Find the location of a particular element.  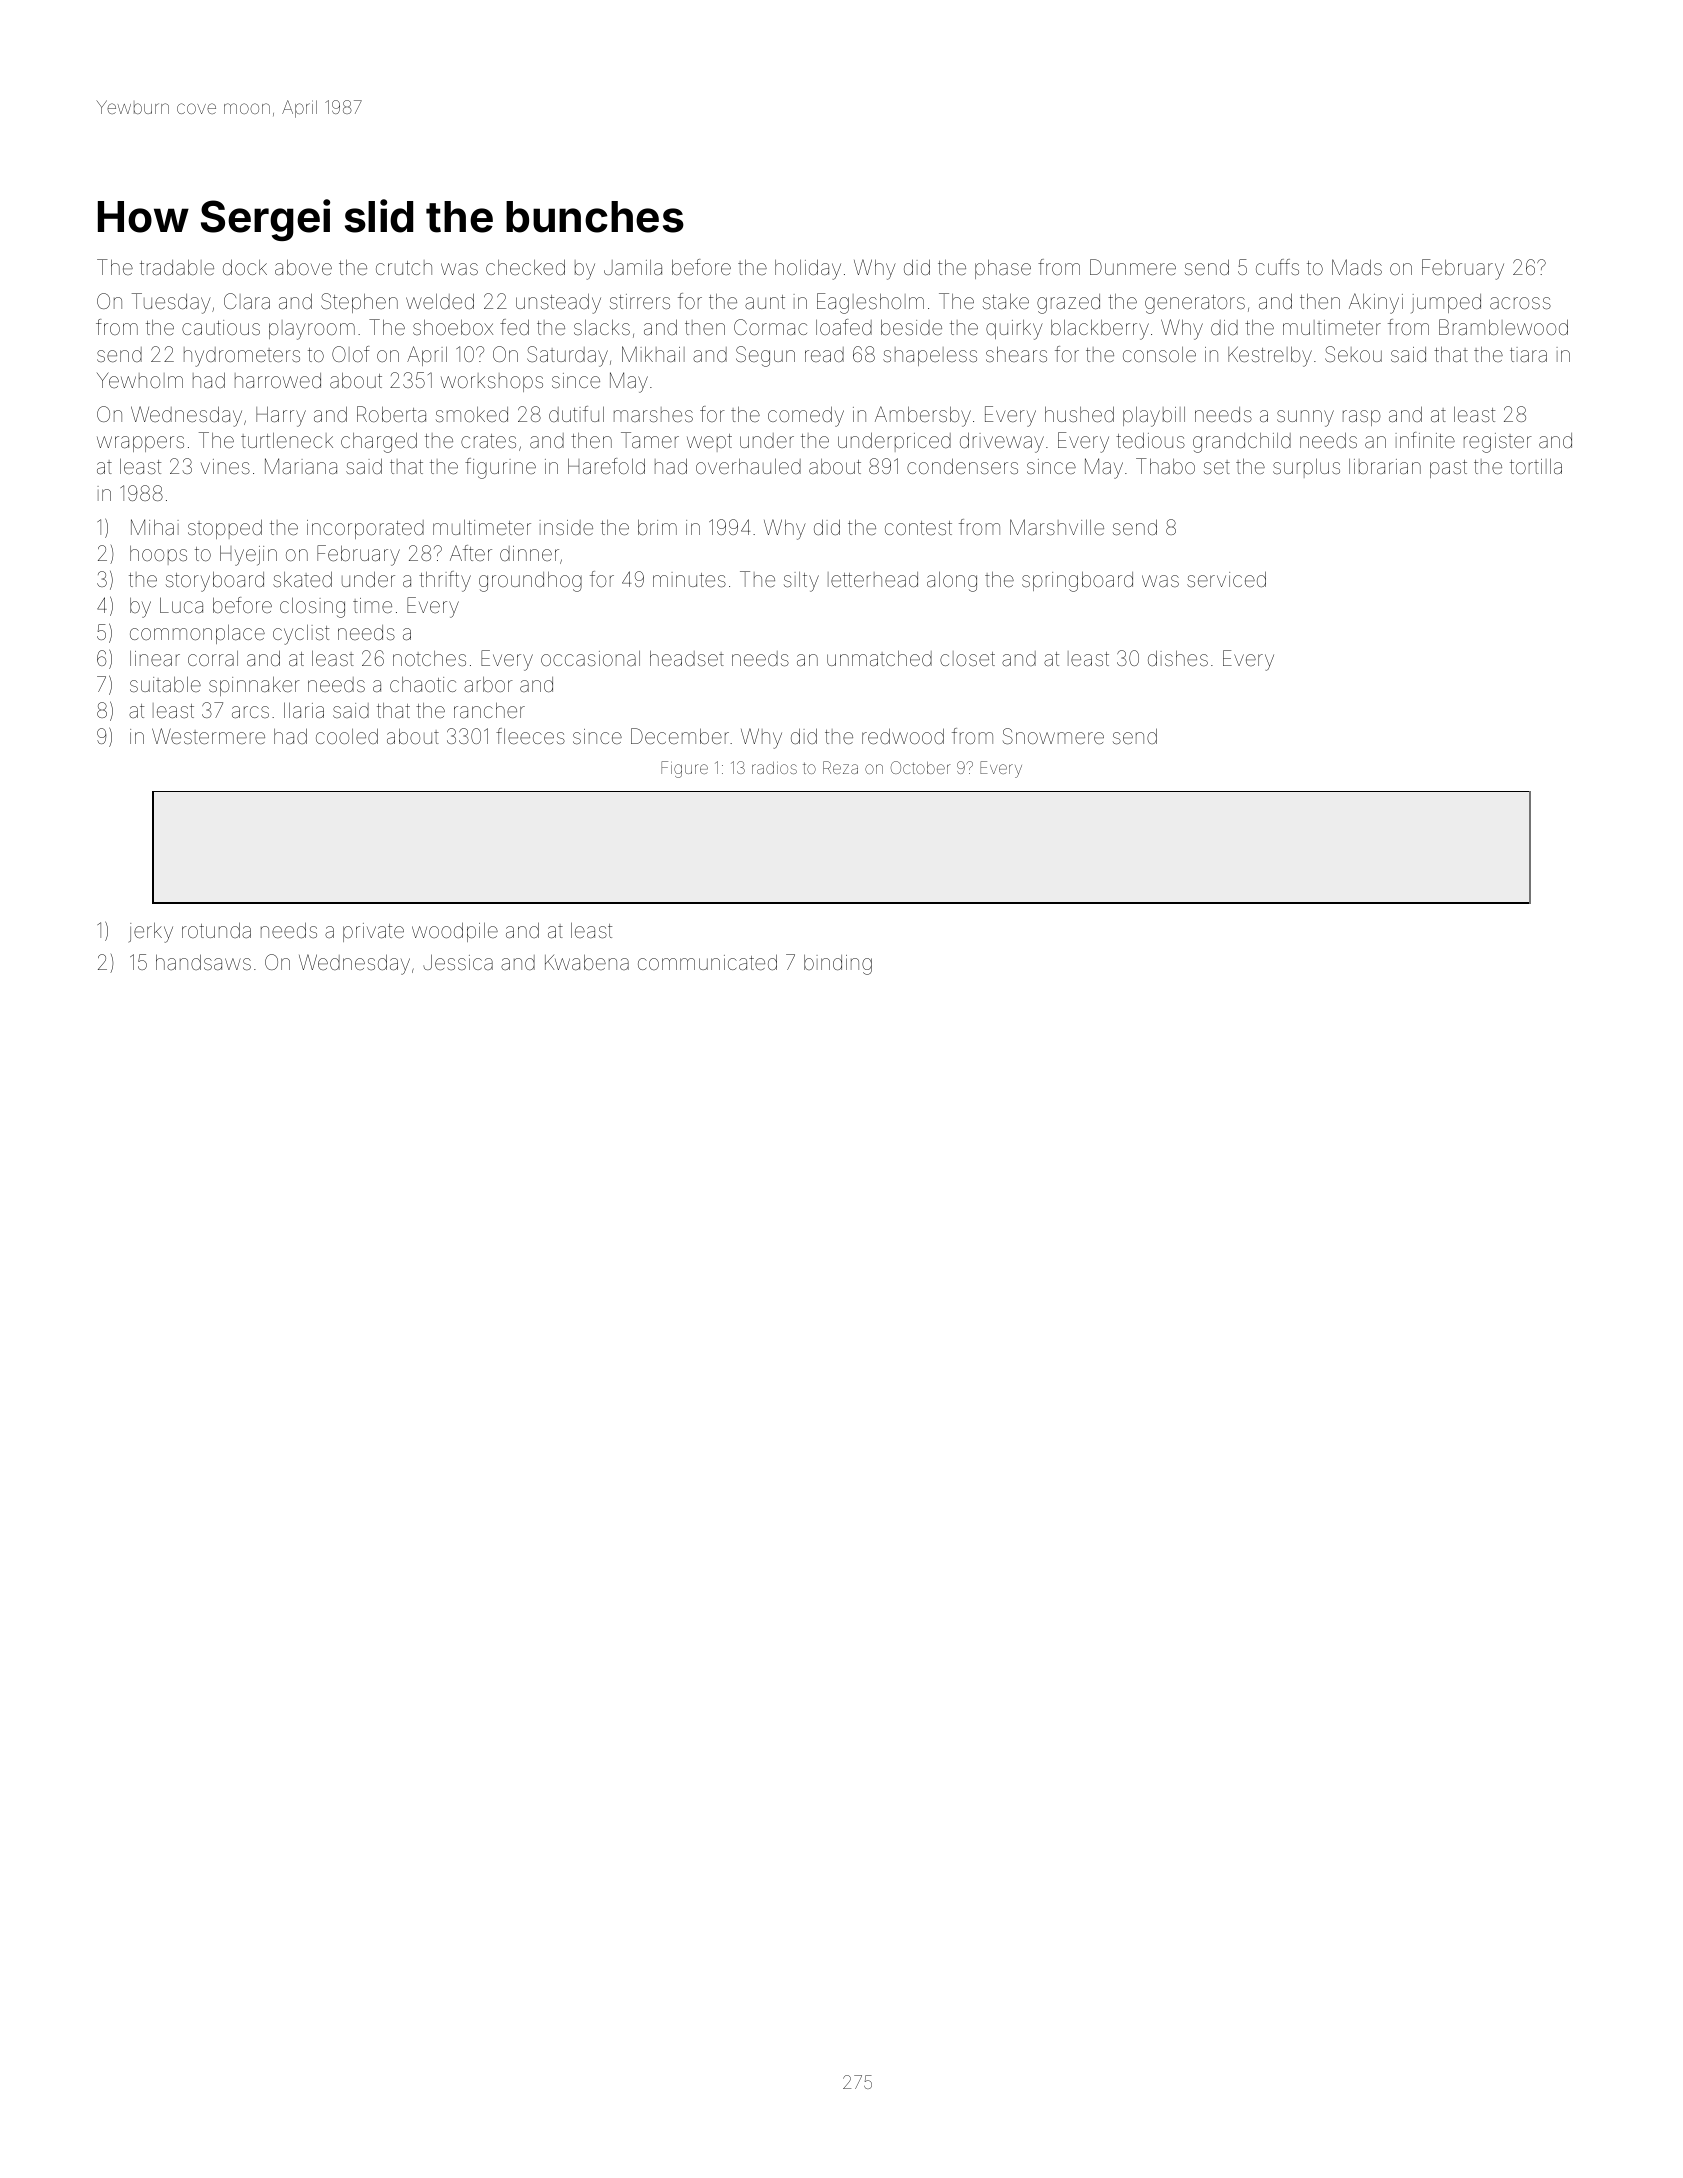

communicated is located at coordinates (707, 962).
